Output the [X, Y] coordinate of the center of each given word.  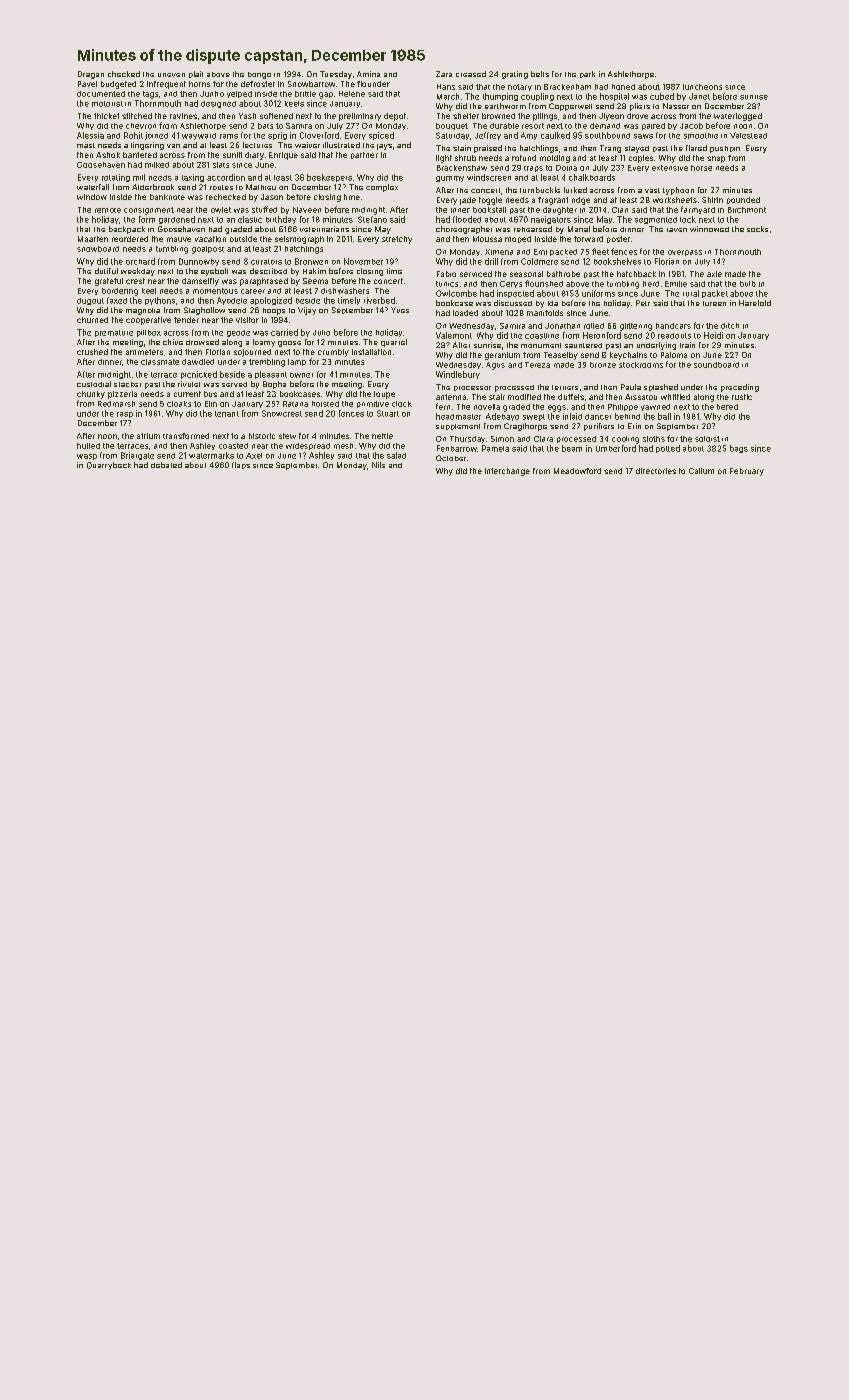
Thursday [467, 439]
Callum [701, 471]
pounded [743, 200]
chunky [91, 395]
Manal [579, 229]
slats [221, 165]
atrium [148, 436]
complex [382, 188]
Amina [368, 74]
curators [266, 262]
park [587, 74]
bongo [259, 75]
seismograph [299, 240]
